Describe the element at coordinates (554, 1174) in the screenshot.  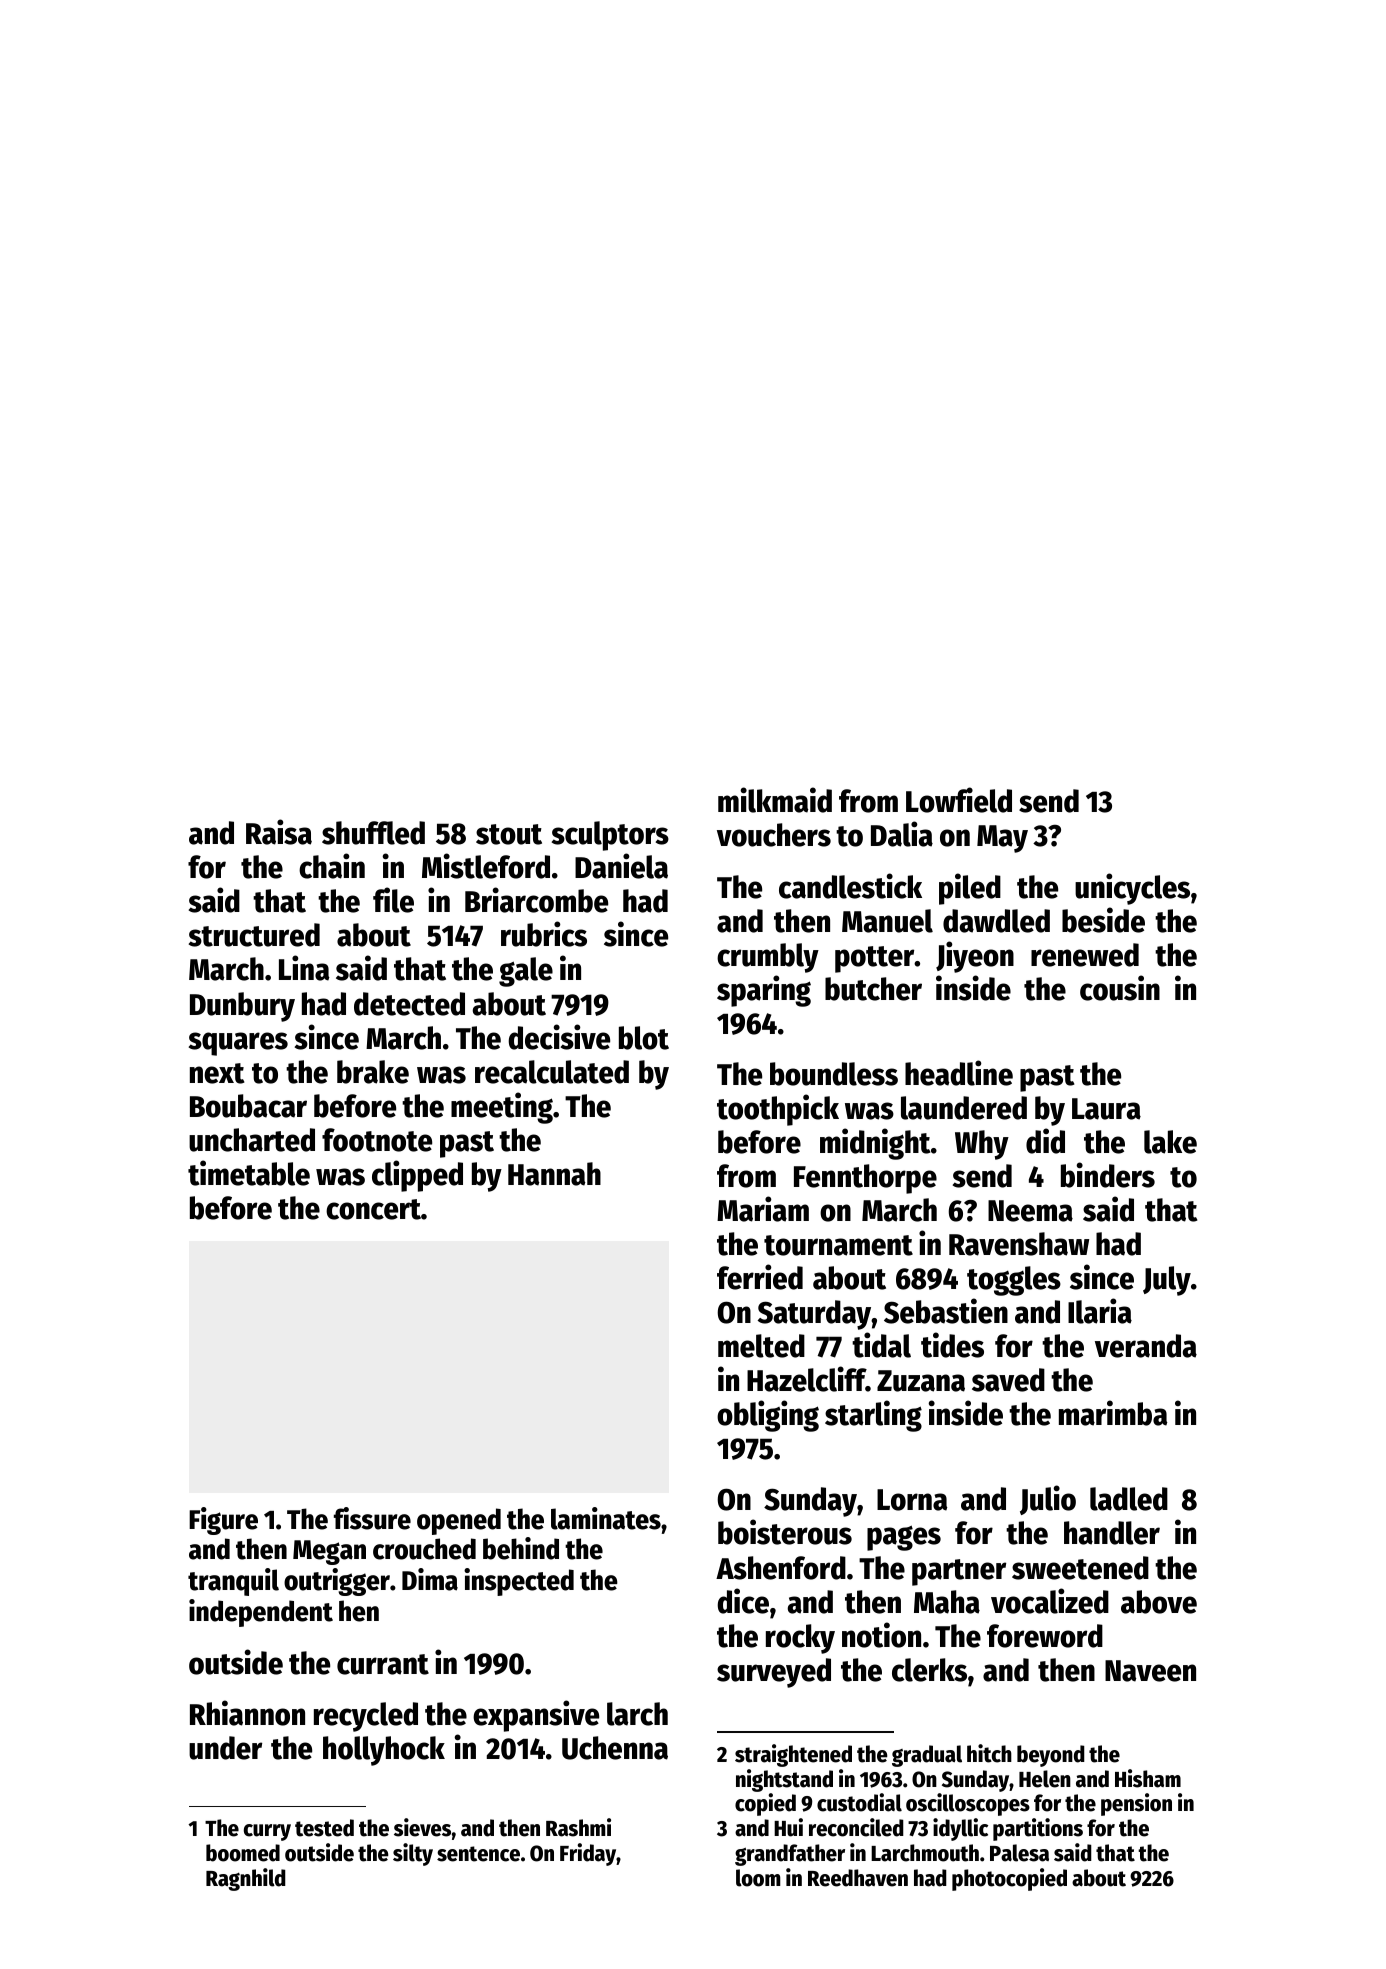
I see `Hannah` at that location.
